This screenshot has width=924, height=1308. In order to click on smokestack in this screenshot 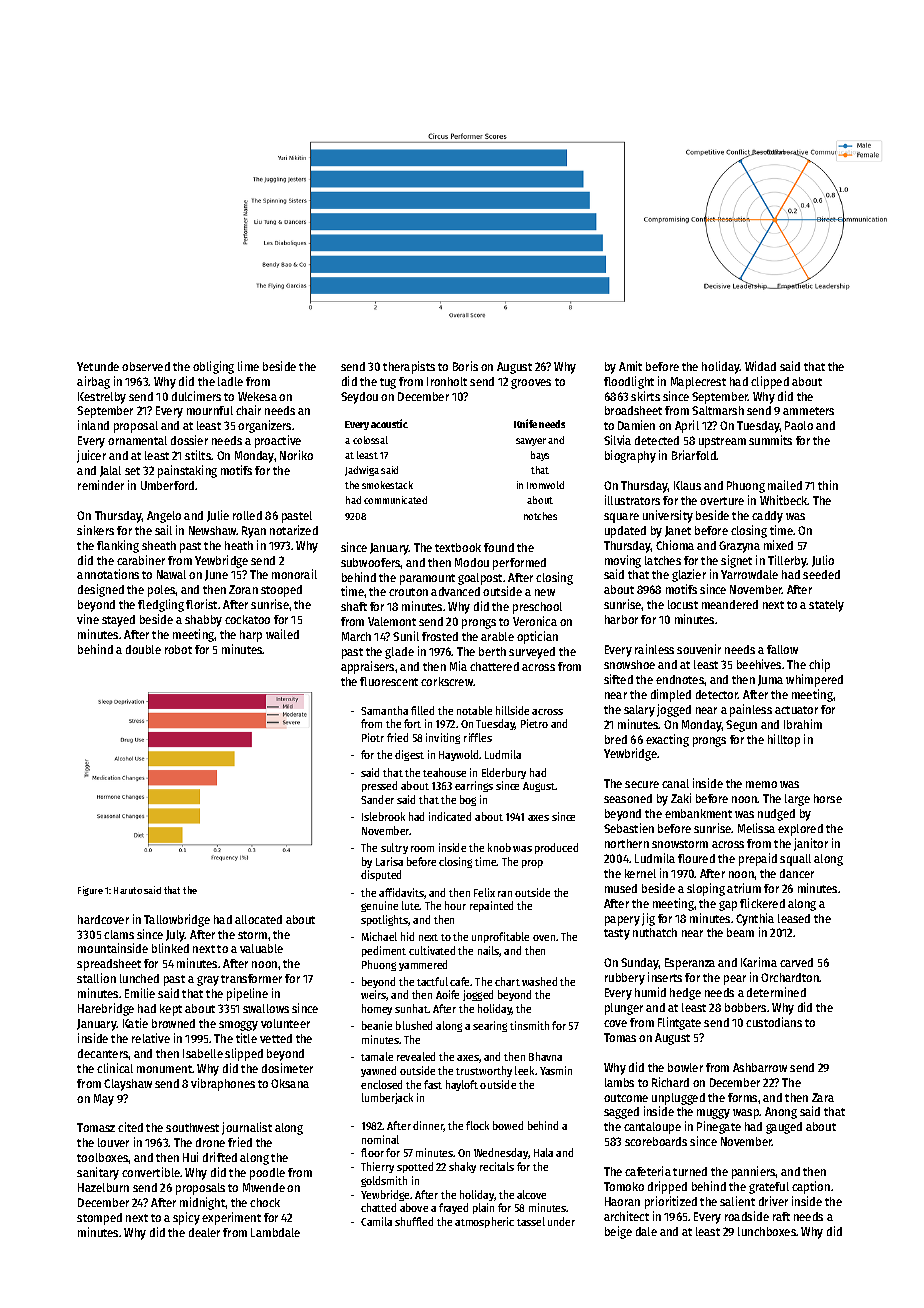, I will do `click(387, 485)`.
